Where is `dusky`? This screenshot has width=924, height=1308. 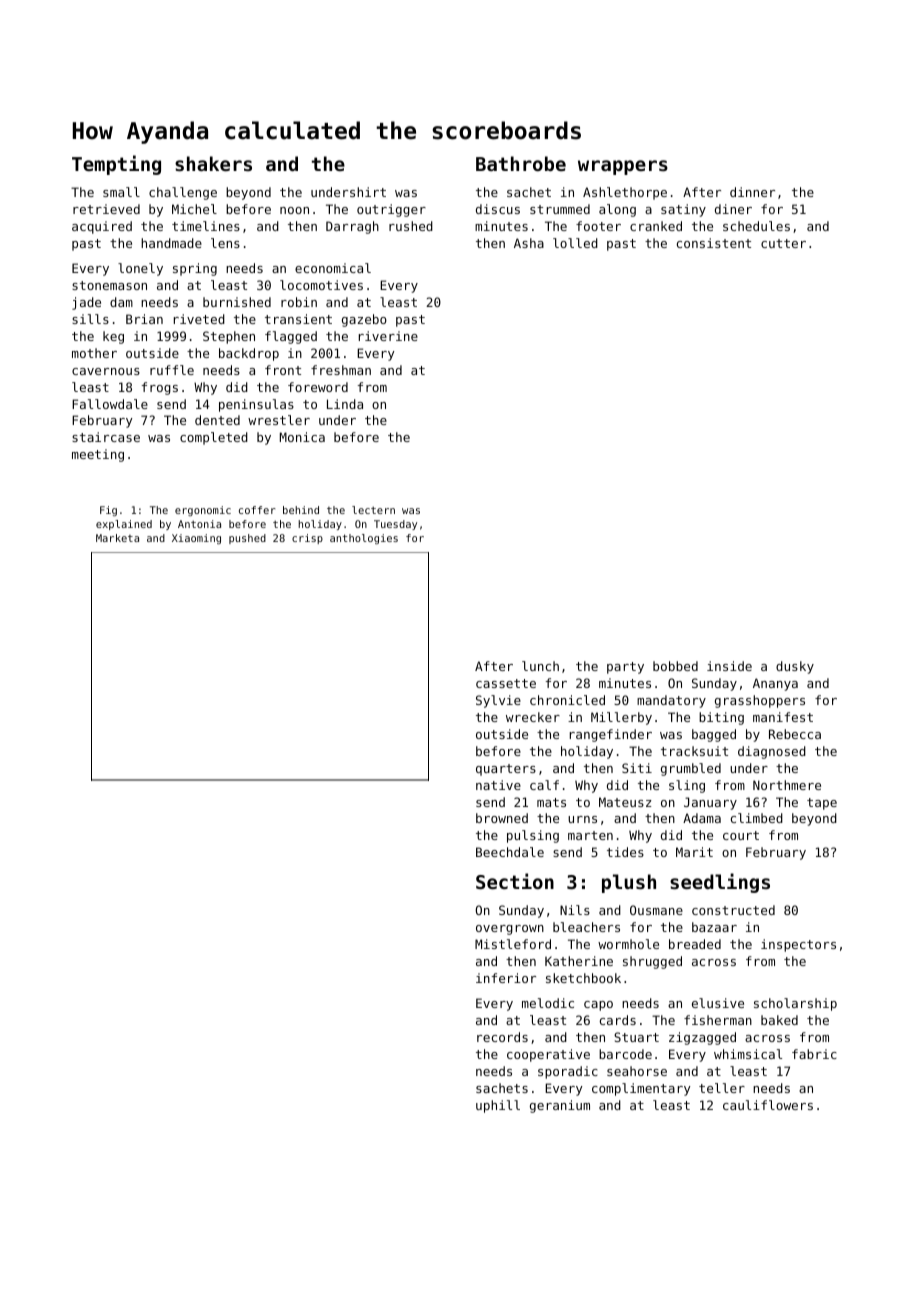 dusky is located at coordinates (795, 667).
